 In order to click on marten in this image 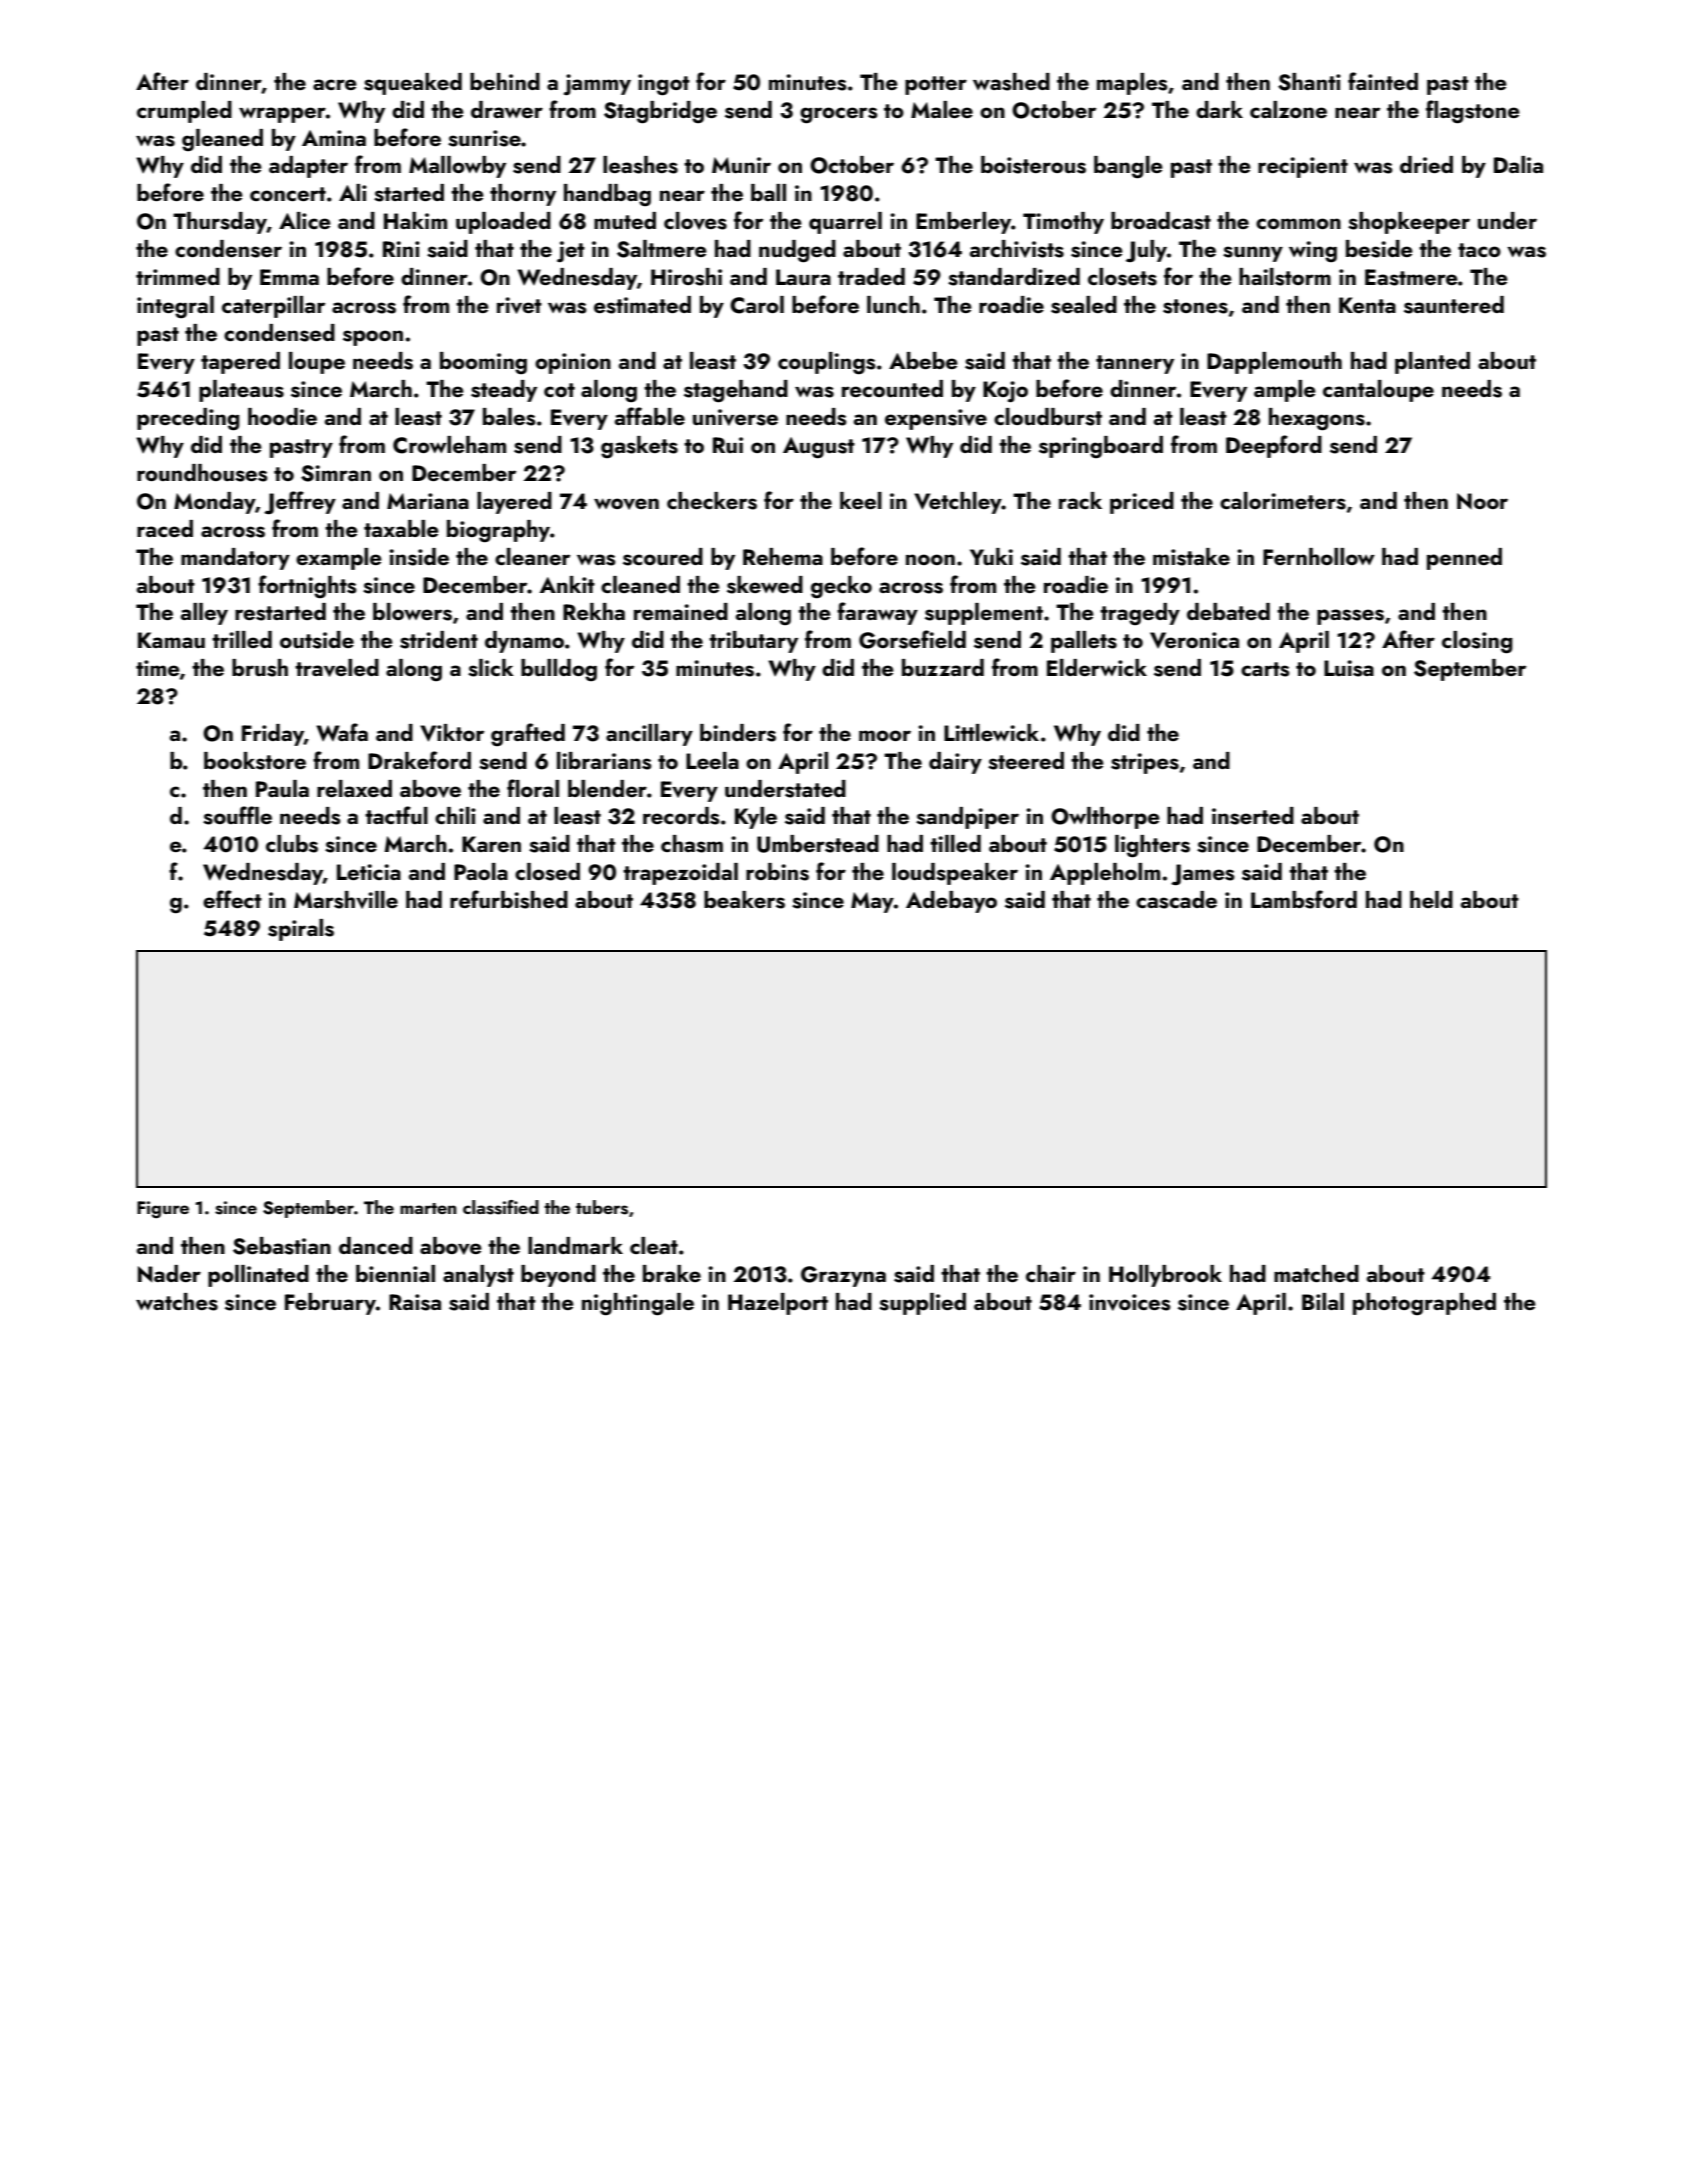, I will do `click(428, 1208)`.
